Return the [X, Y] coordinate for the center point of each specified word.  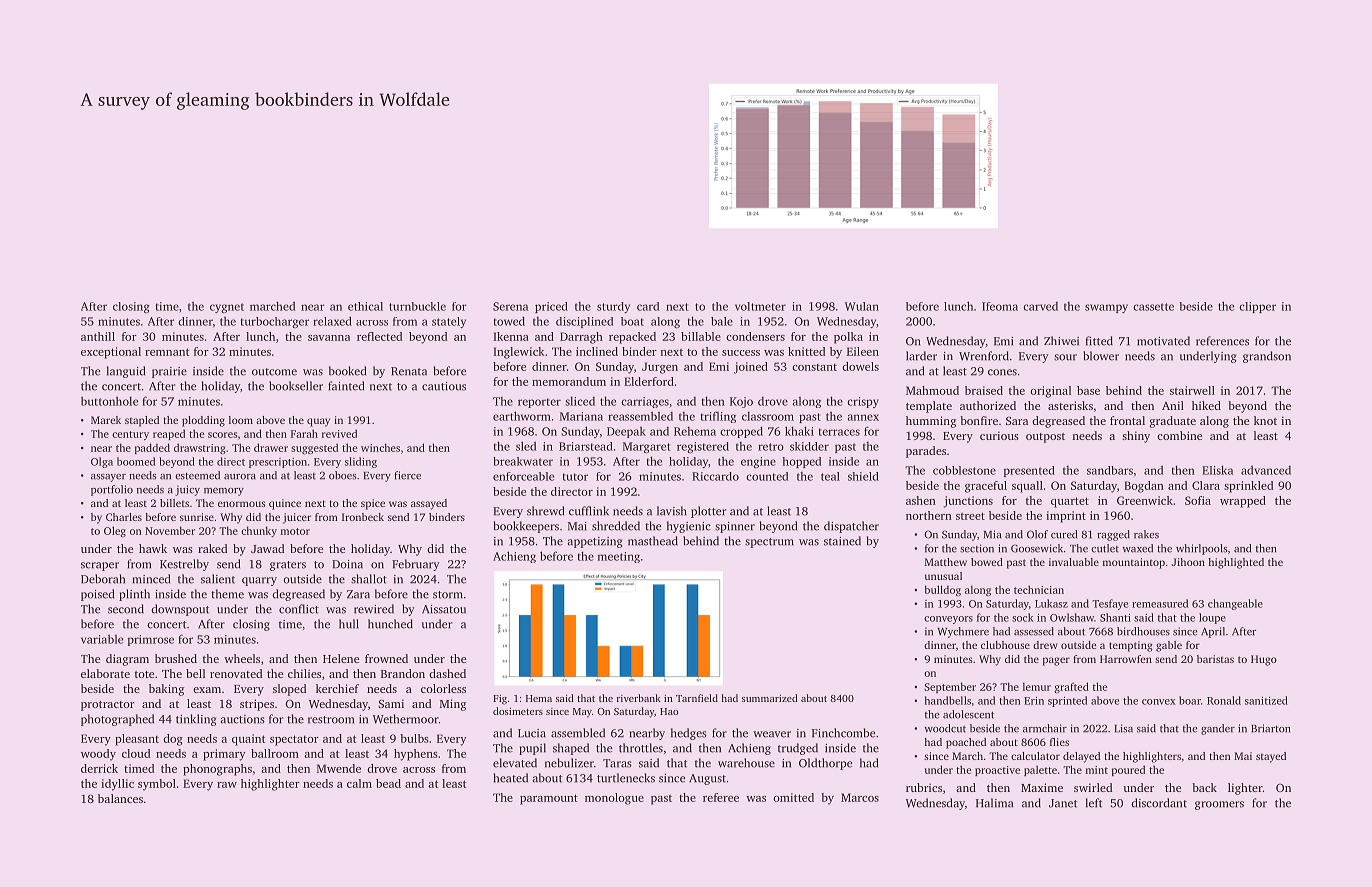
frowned [386, 658]
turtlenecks [626, 778]
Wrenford [984, 356]
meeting [619, 557]
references [1222, 341]
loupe [1212, 618]
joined [751, 368]
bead [388, 783]
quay [318, 422]
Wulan [862, 306]
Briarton [1271, 728]
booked [347, 371]
